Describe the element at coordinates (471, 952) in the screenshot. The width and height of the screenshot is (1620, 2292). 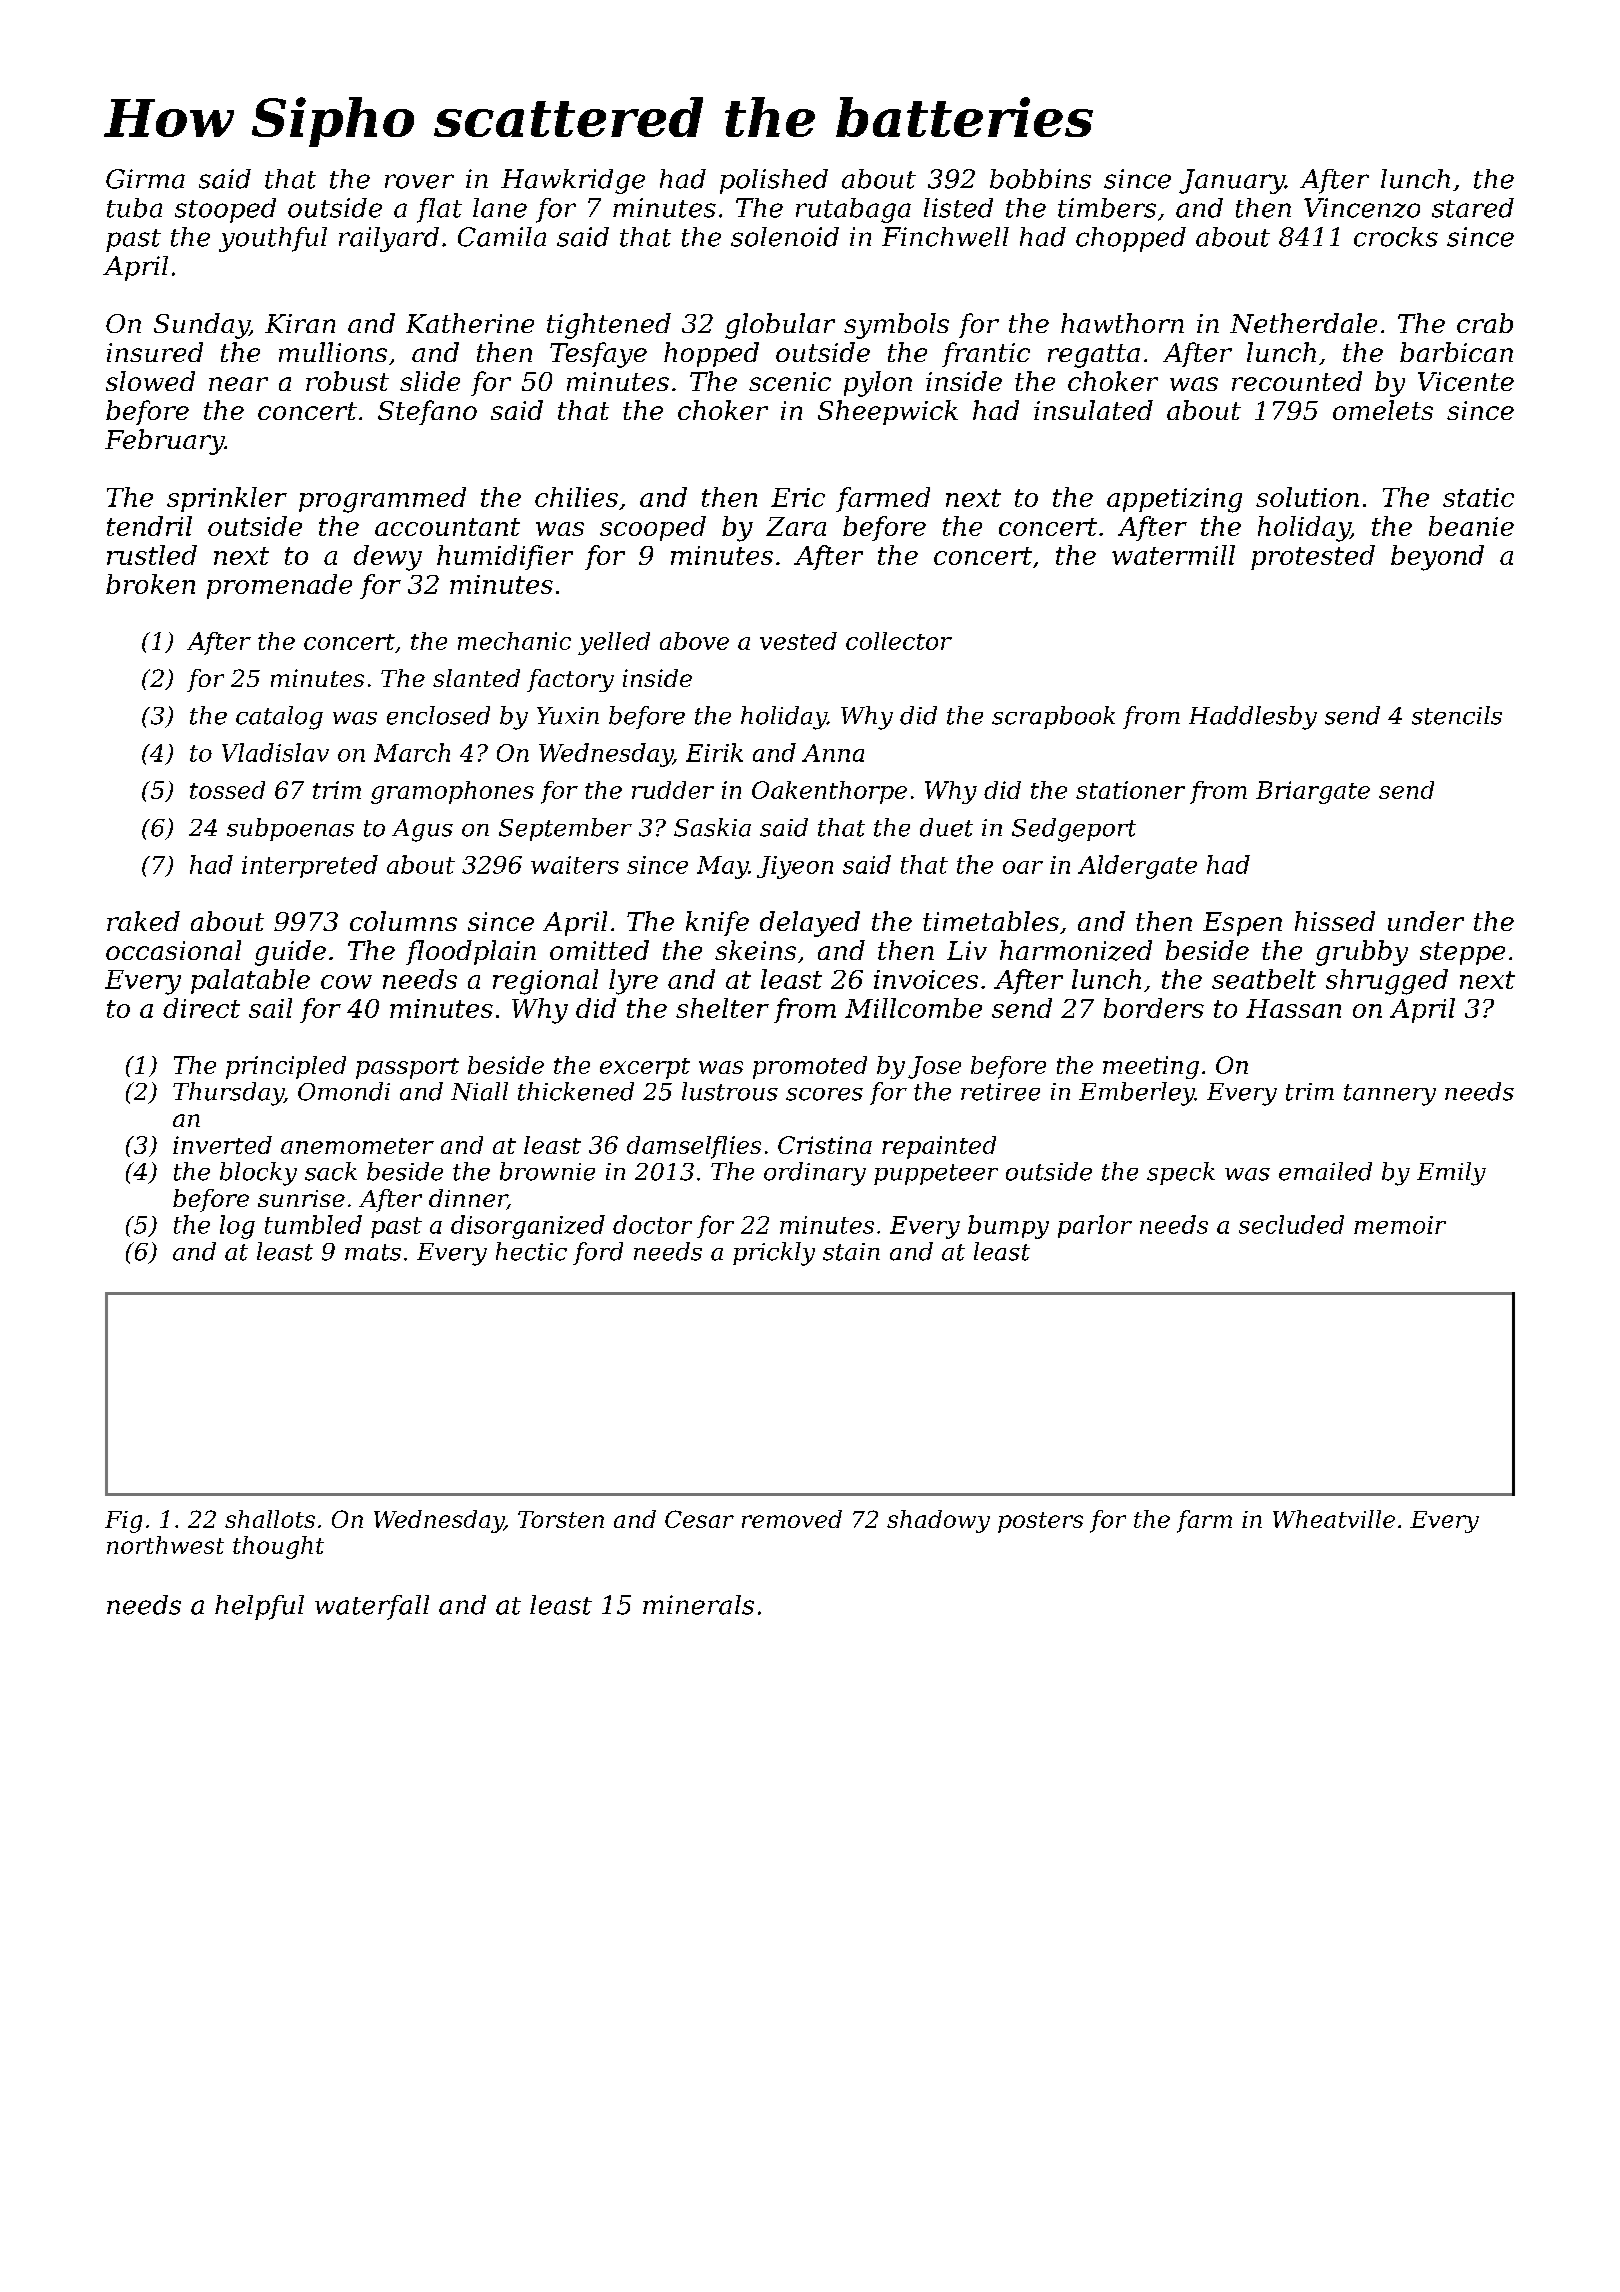
I see `floodplain` at that location.
